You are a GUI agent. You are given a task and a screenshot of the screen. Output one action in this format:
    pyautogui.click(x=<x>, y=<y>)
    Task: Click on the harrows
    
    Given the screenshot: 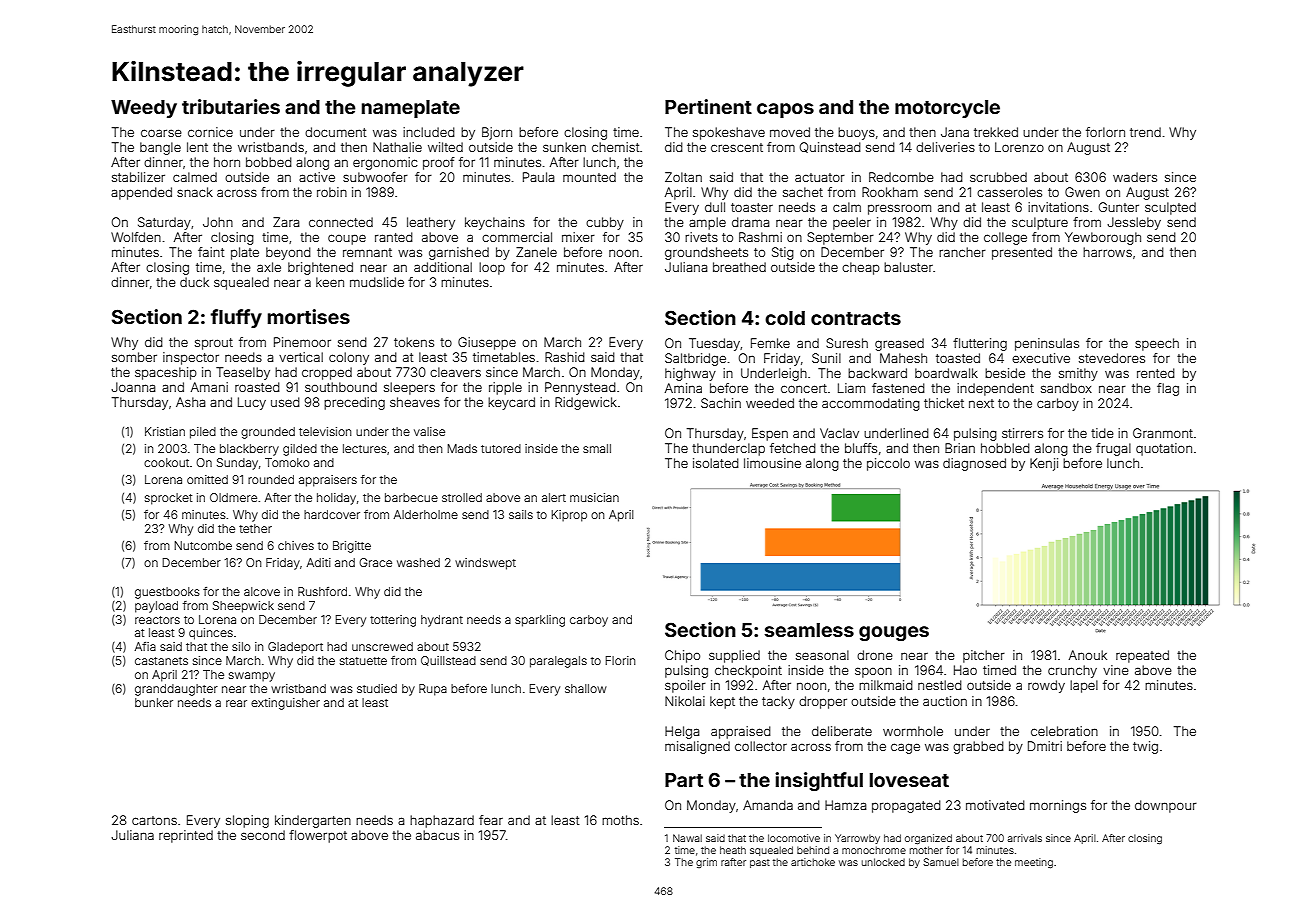 What is the action you would take?
    pyautogui.click(x=1107, y=252)
